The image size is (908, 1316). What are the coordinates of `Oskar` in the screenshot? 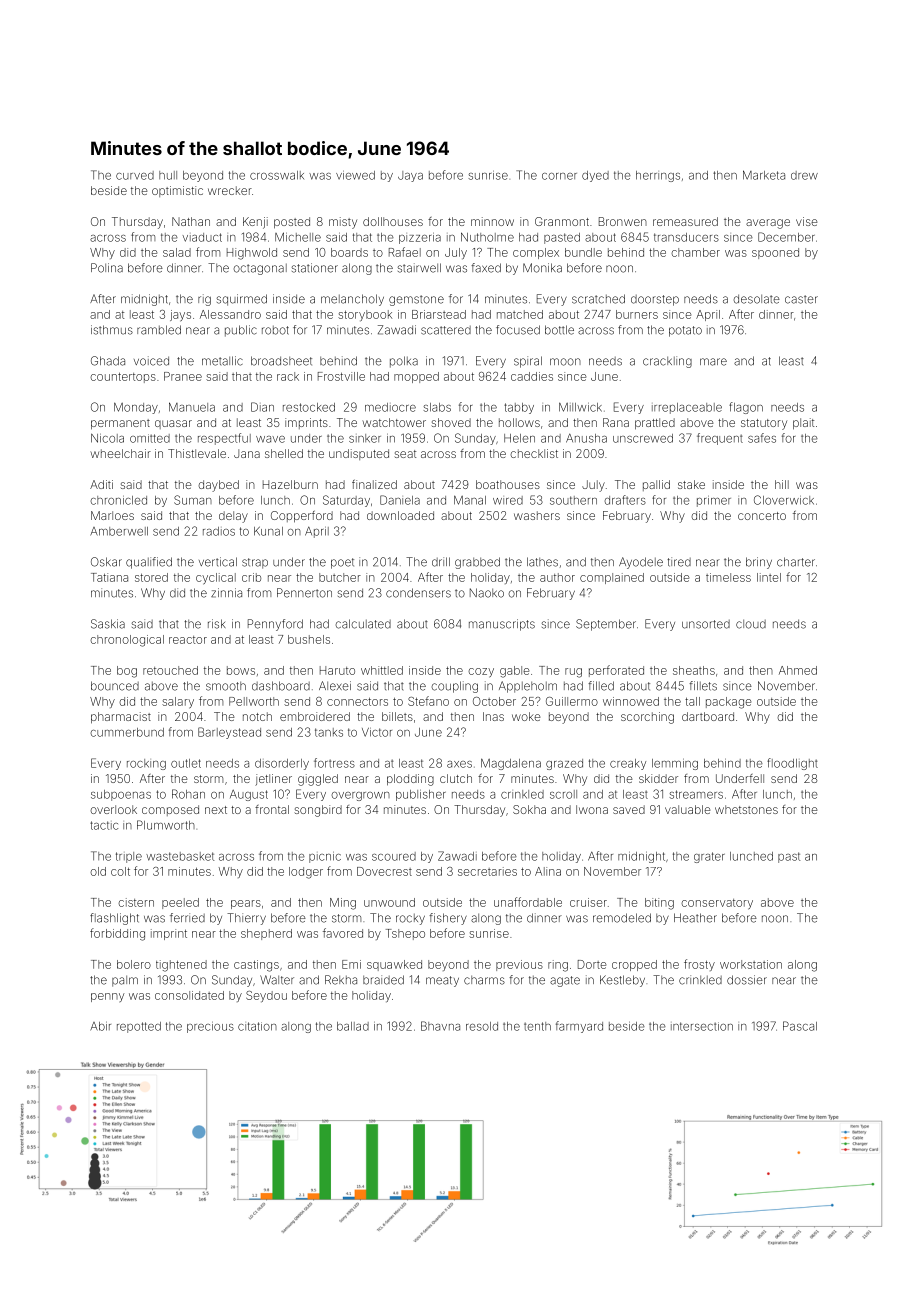 It's located at (106, 562).
